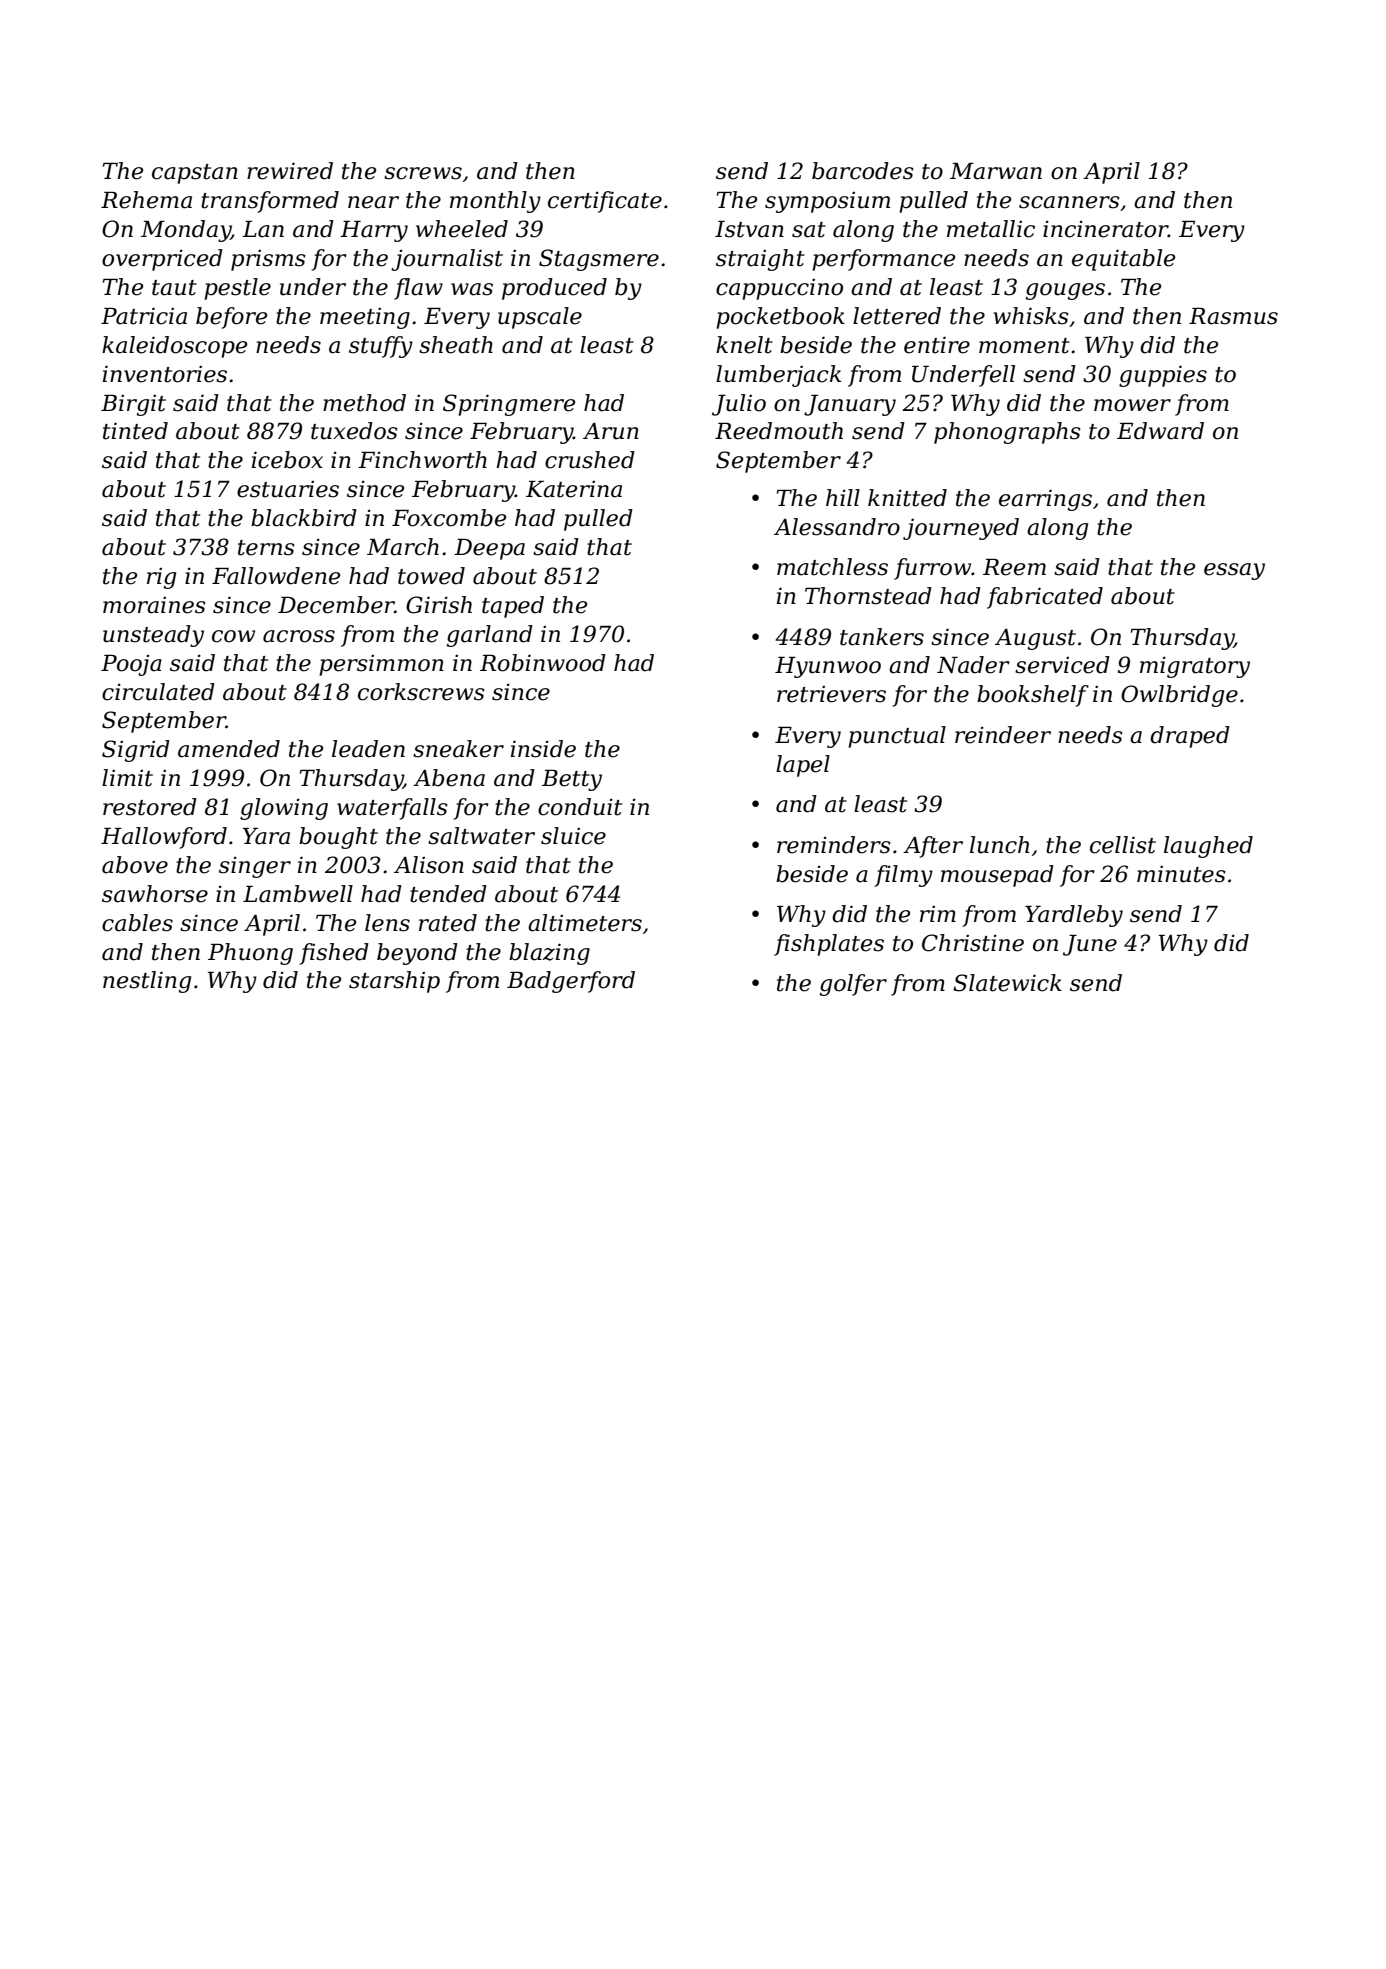  What do you see at coordinates (1181, 874) in the page?
I see `minutes` at bounding box center [1181, 874].
